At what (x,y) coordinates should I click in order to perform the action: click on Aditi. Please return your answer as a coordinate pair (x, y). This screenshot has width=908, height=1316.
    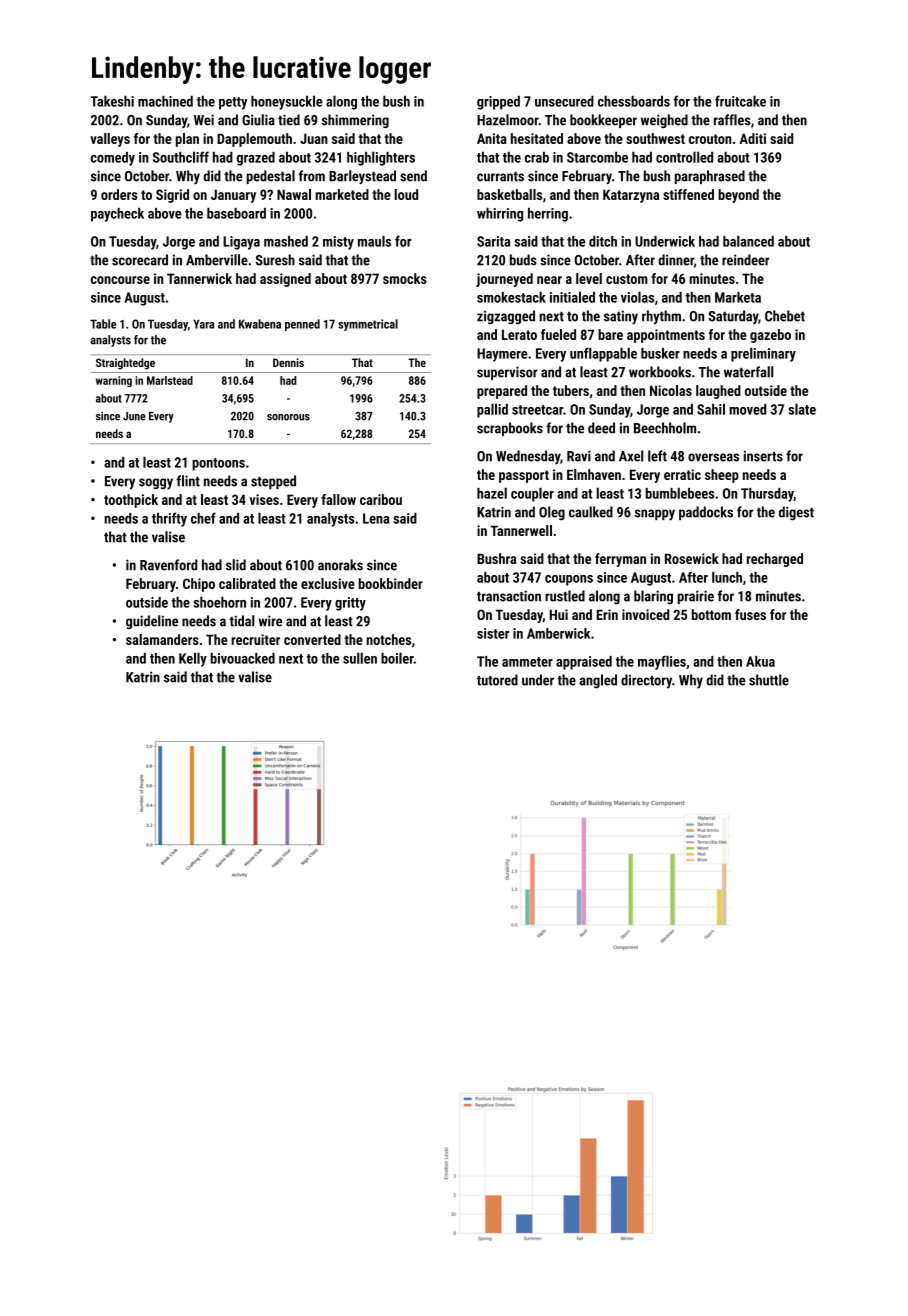
    Looking at the image, I should click on (753, 138).
